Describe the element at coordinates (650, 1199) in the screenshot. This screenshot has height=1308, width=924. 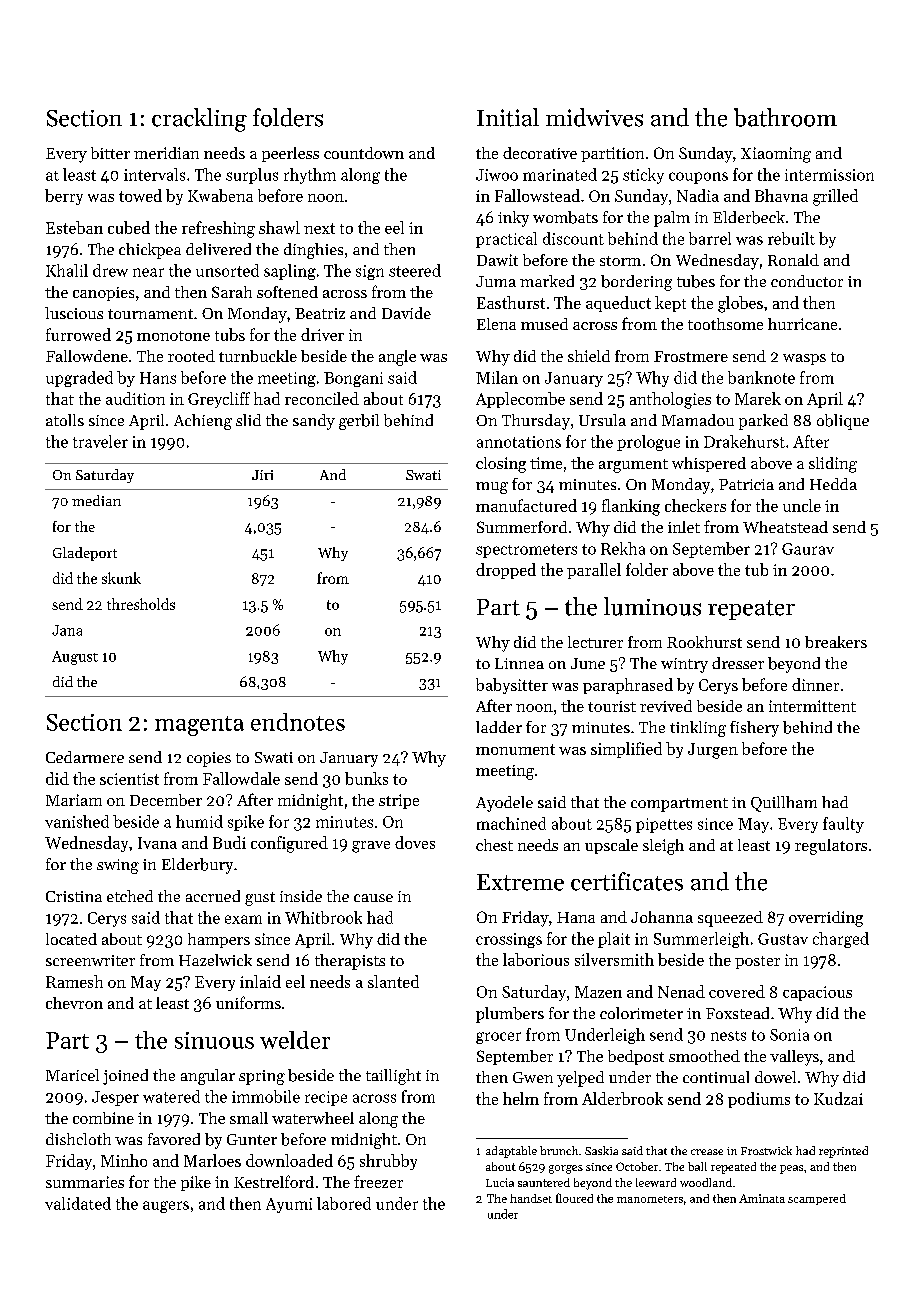
I see `manometers` at that location.
